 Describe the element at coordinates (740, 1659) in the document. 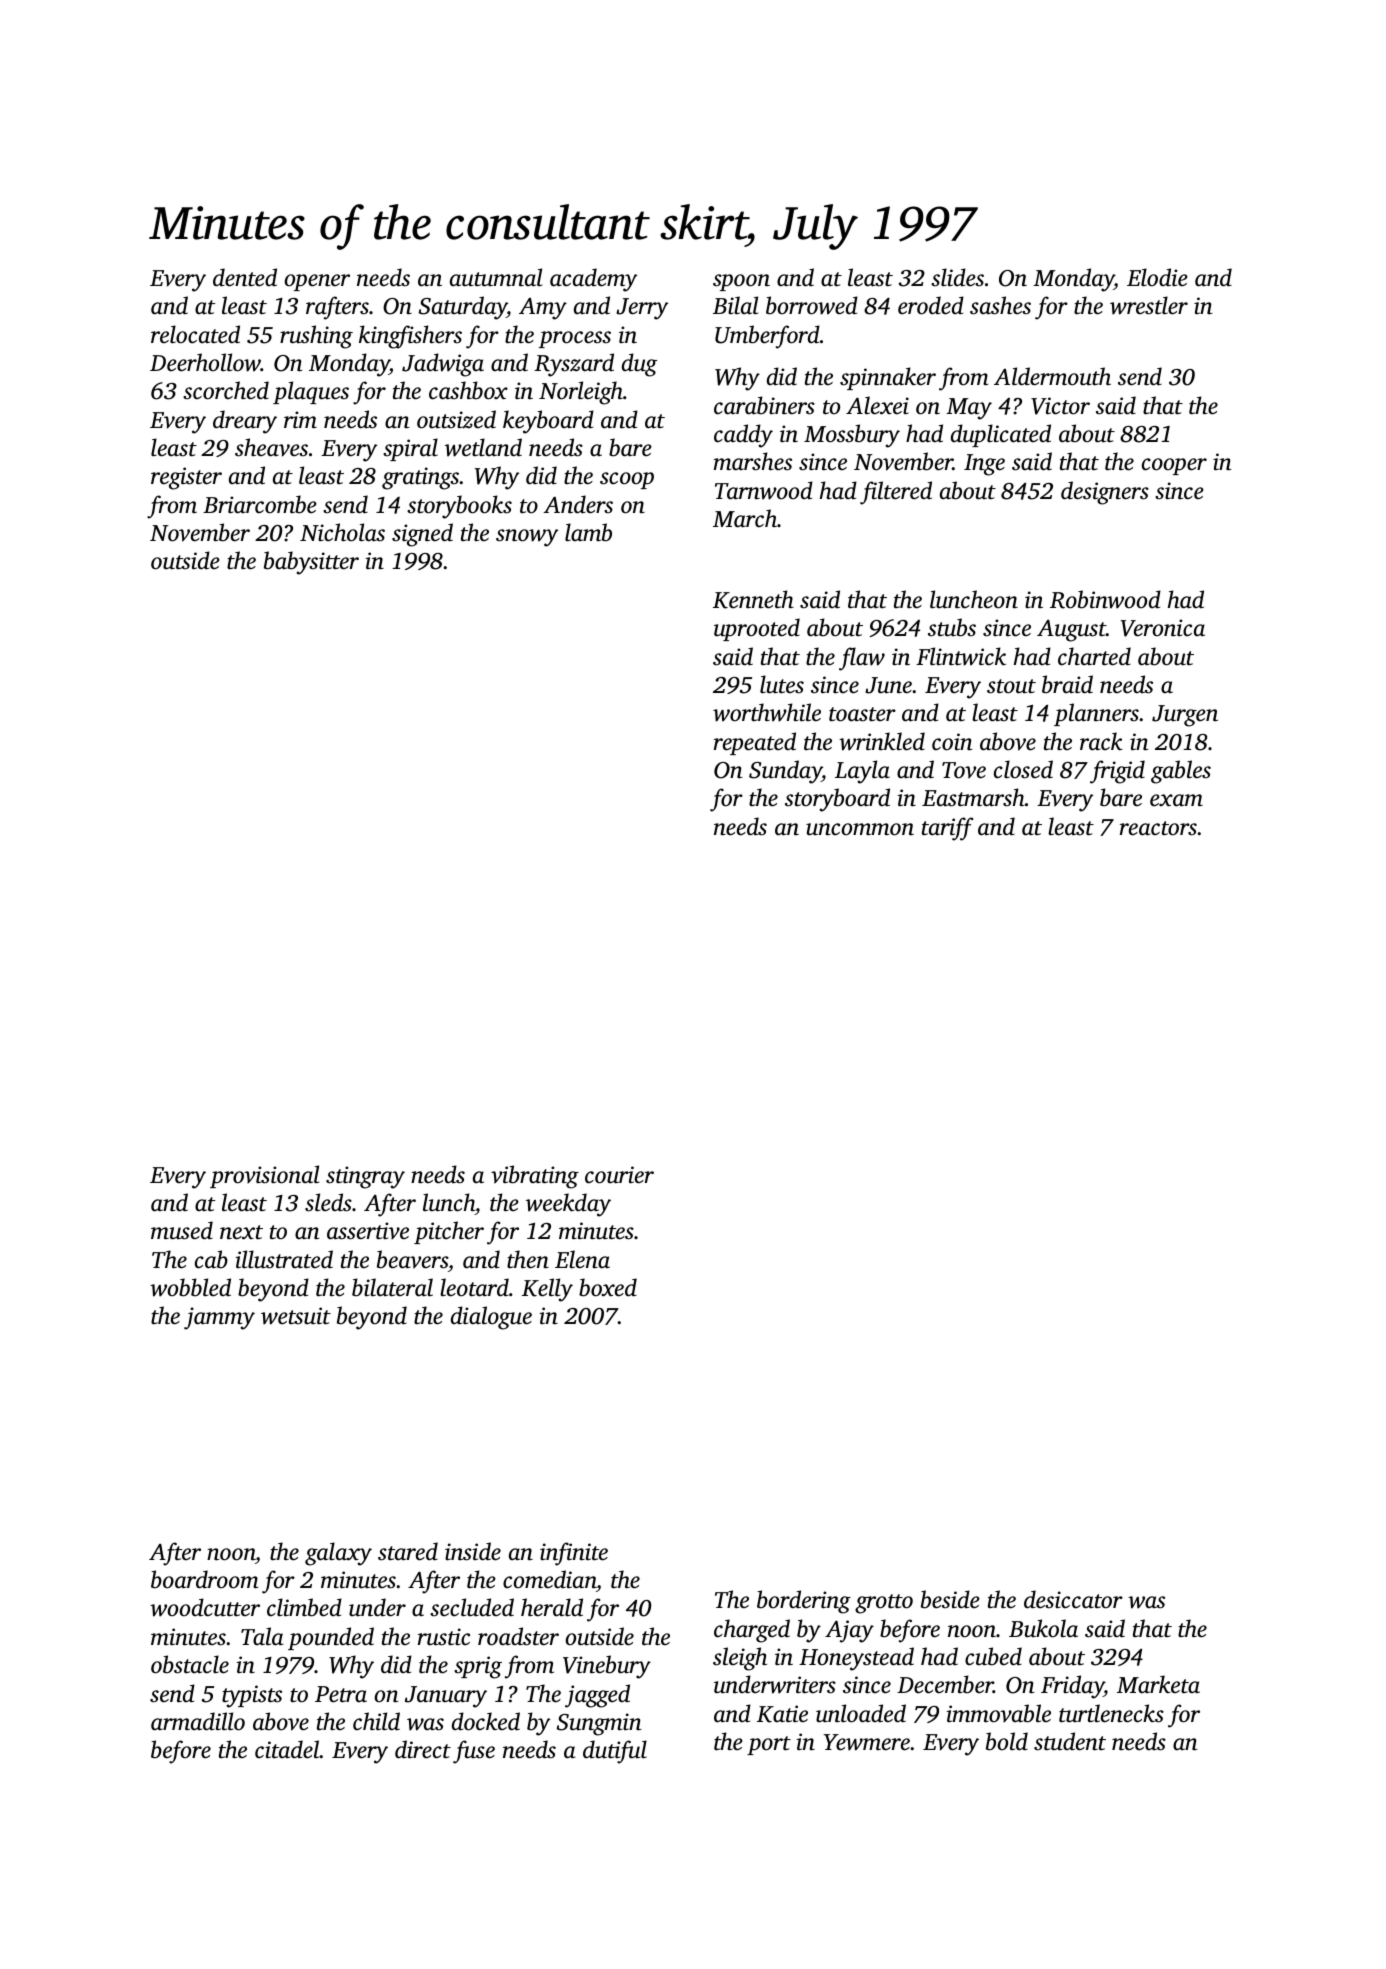

I see `sleigh` at that location.
